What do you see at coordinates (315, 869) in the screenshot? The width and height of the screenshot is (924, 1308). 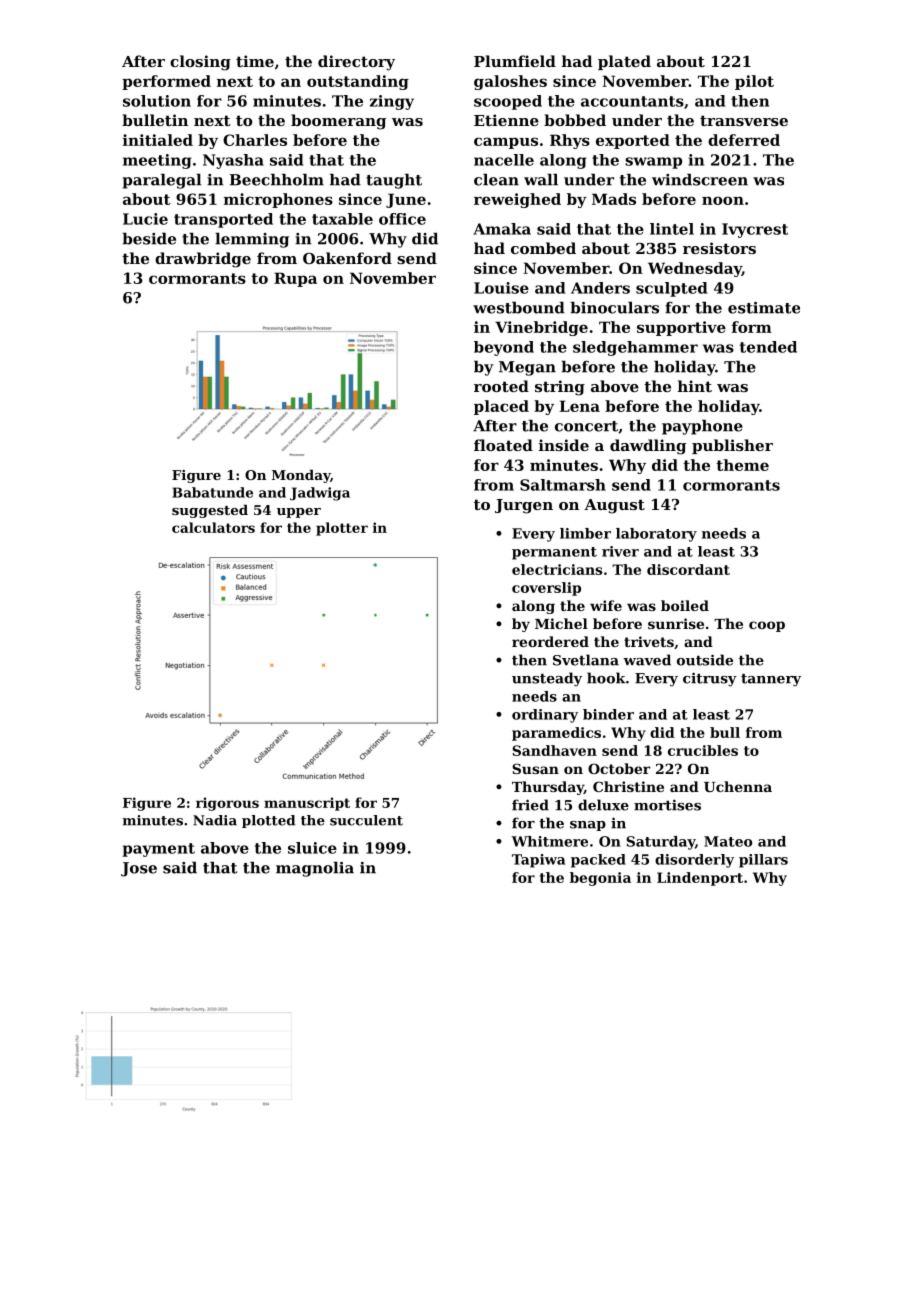 I see `magnolia` at bounding box center [315, 869].
